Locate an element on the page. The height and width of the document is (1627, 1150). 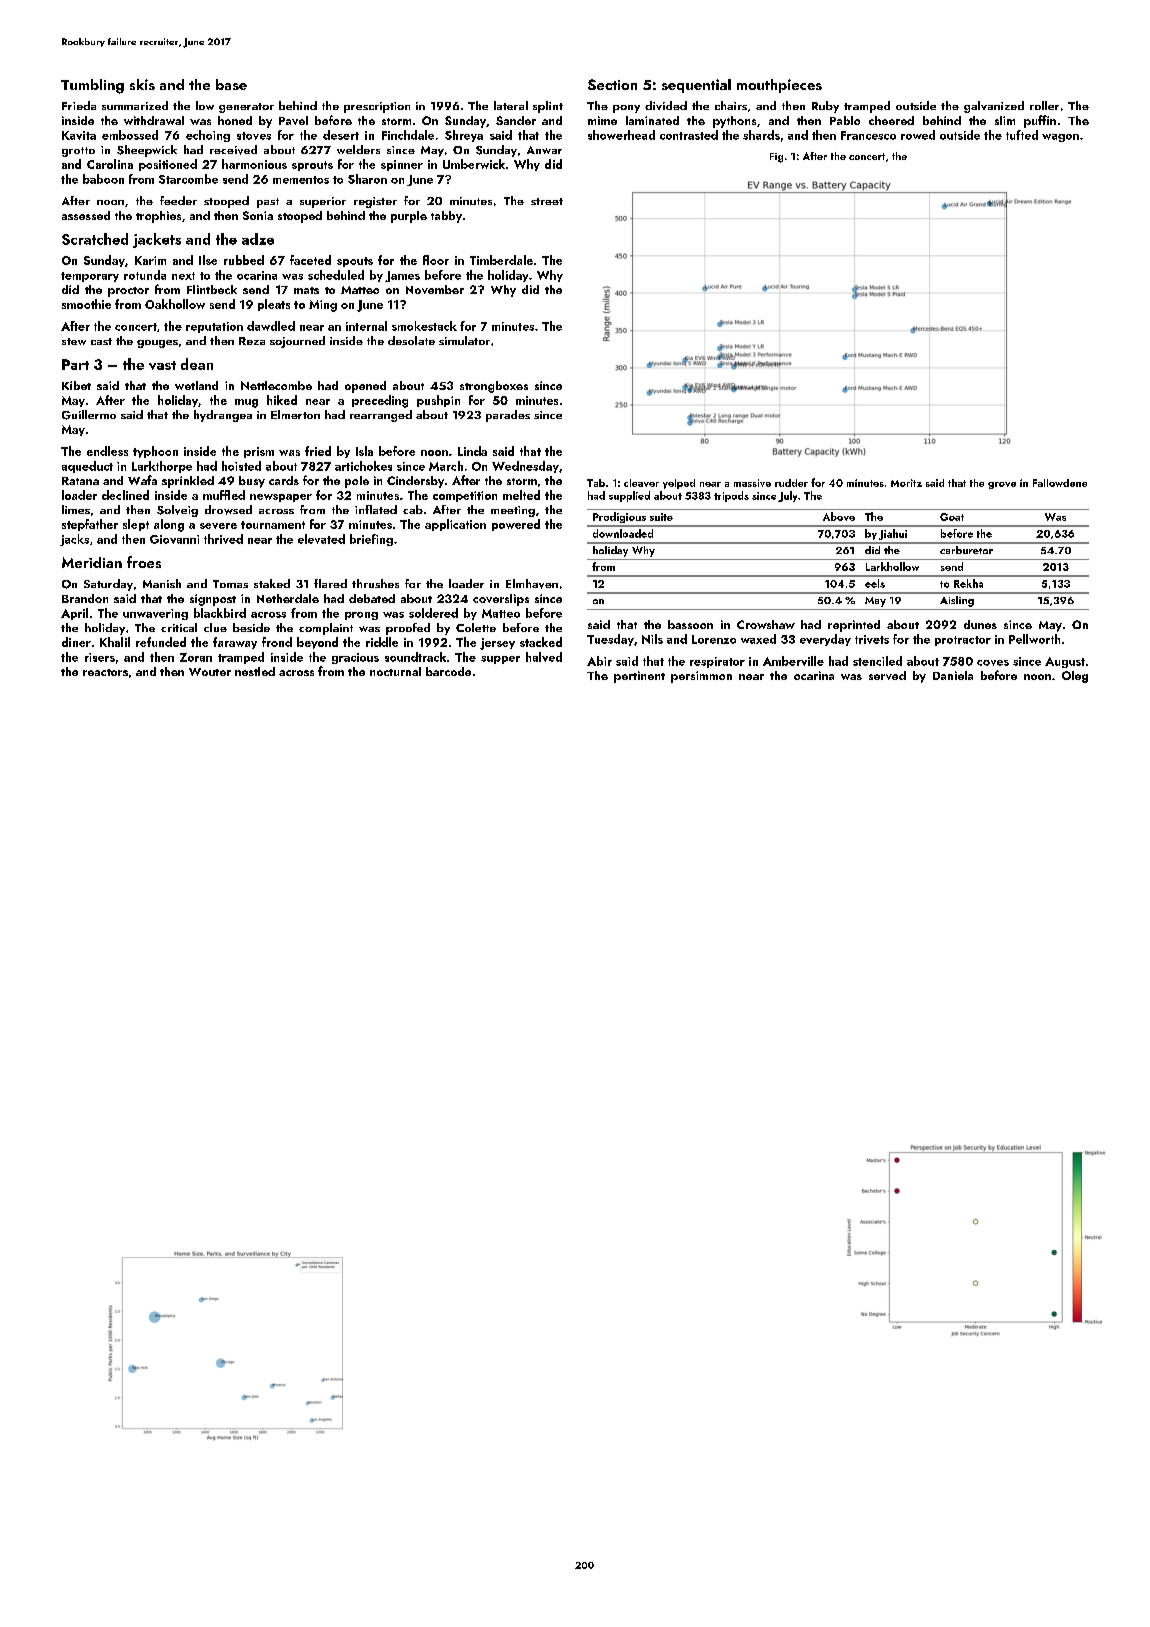
wagon is located at coordinates (1060, 138).
